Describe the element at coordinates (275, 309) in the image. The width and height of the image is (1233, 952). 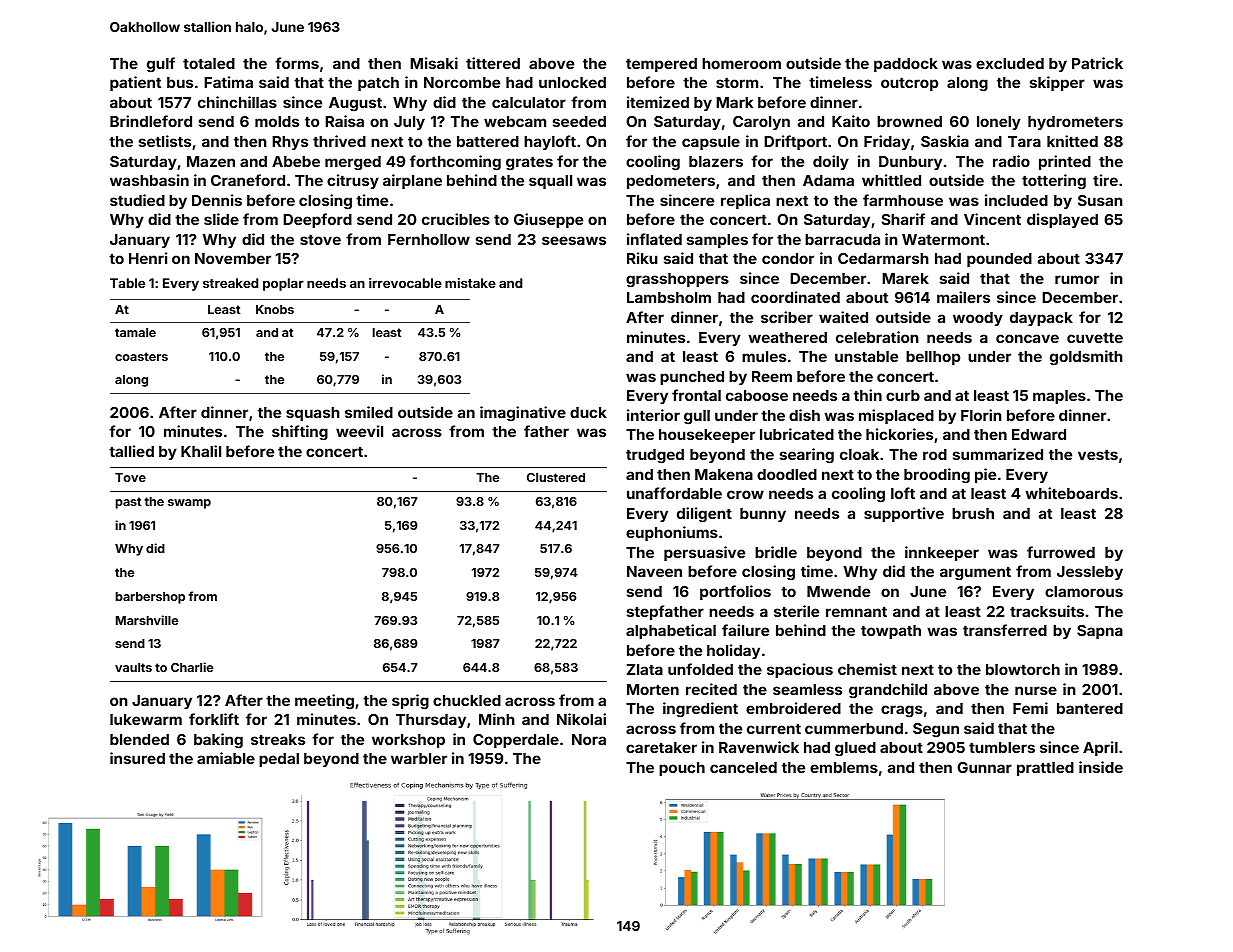
I see `Knobs` at that location.
